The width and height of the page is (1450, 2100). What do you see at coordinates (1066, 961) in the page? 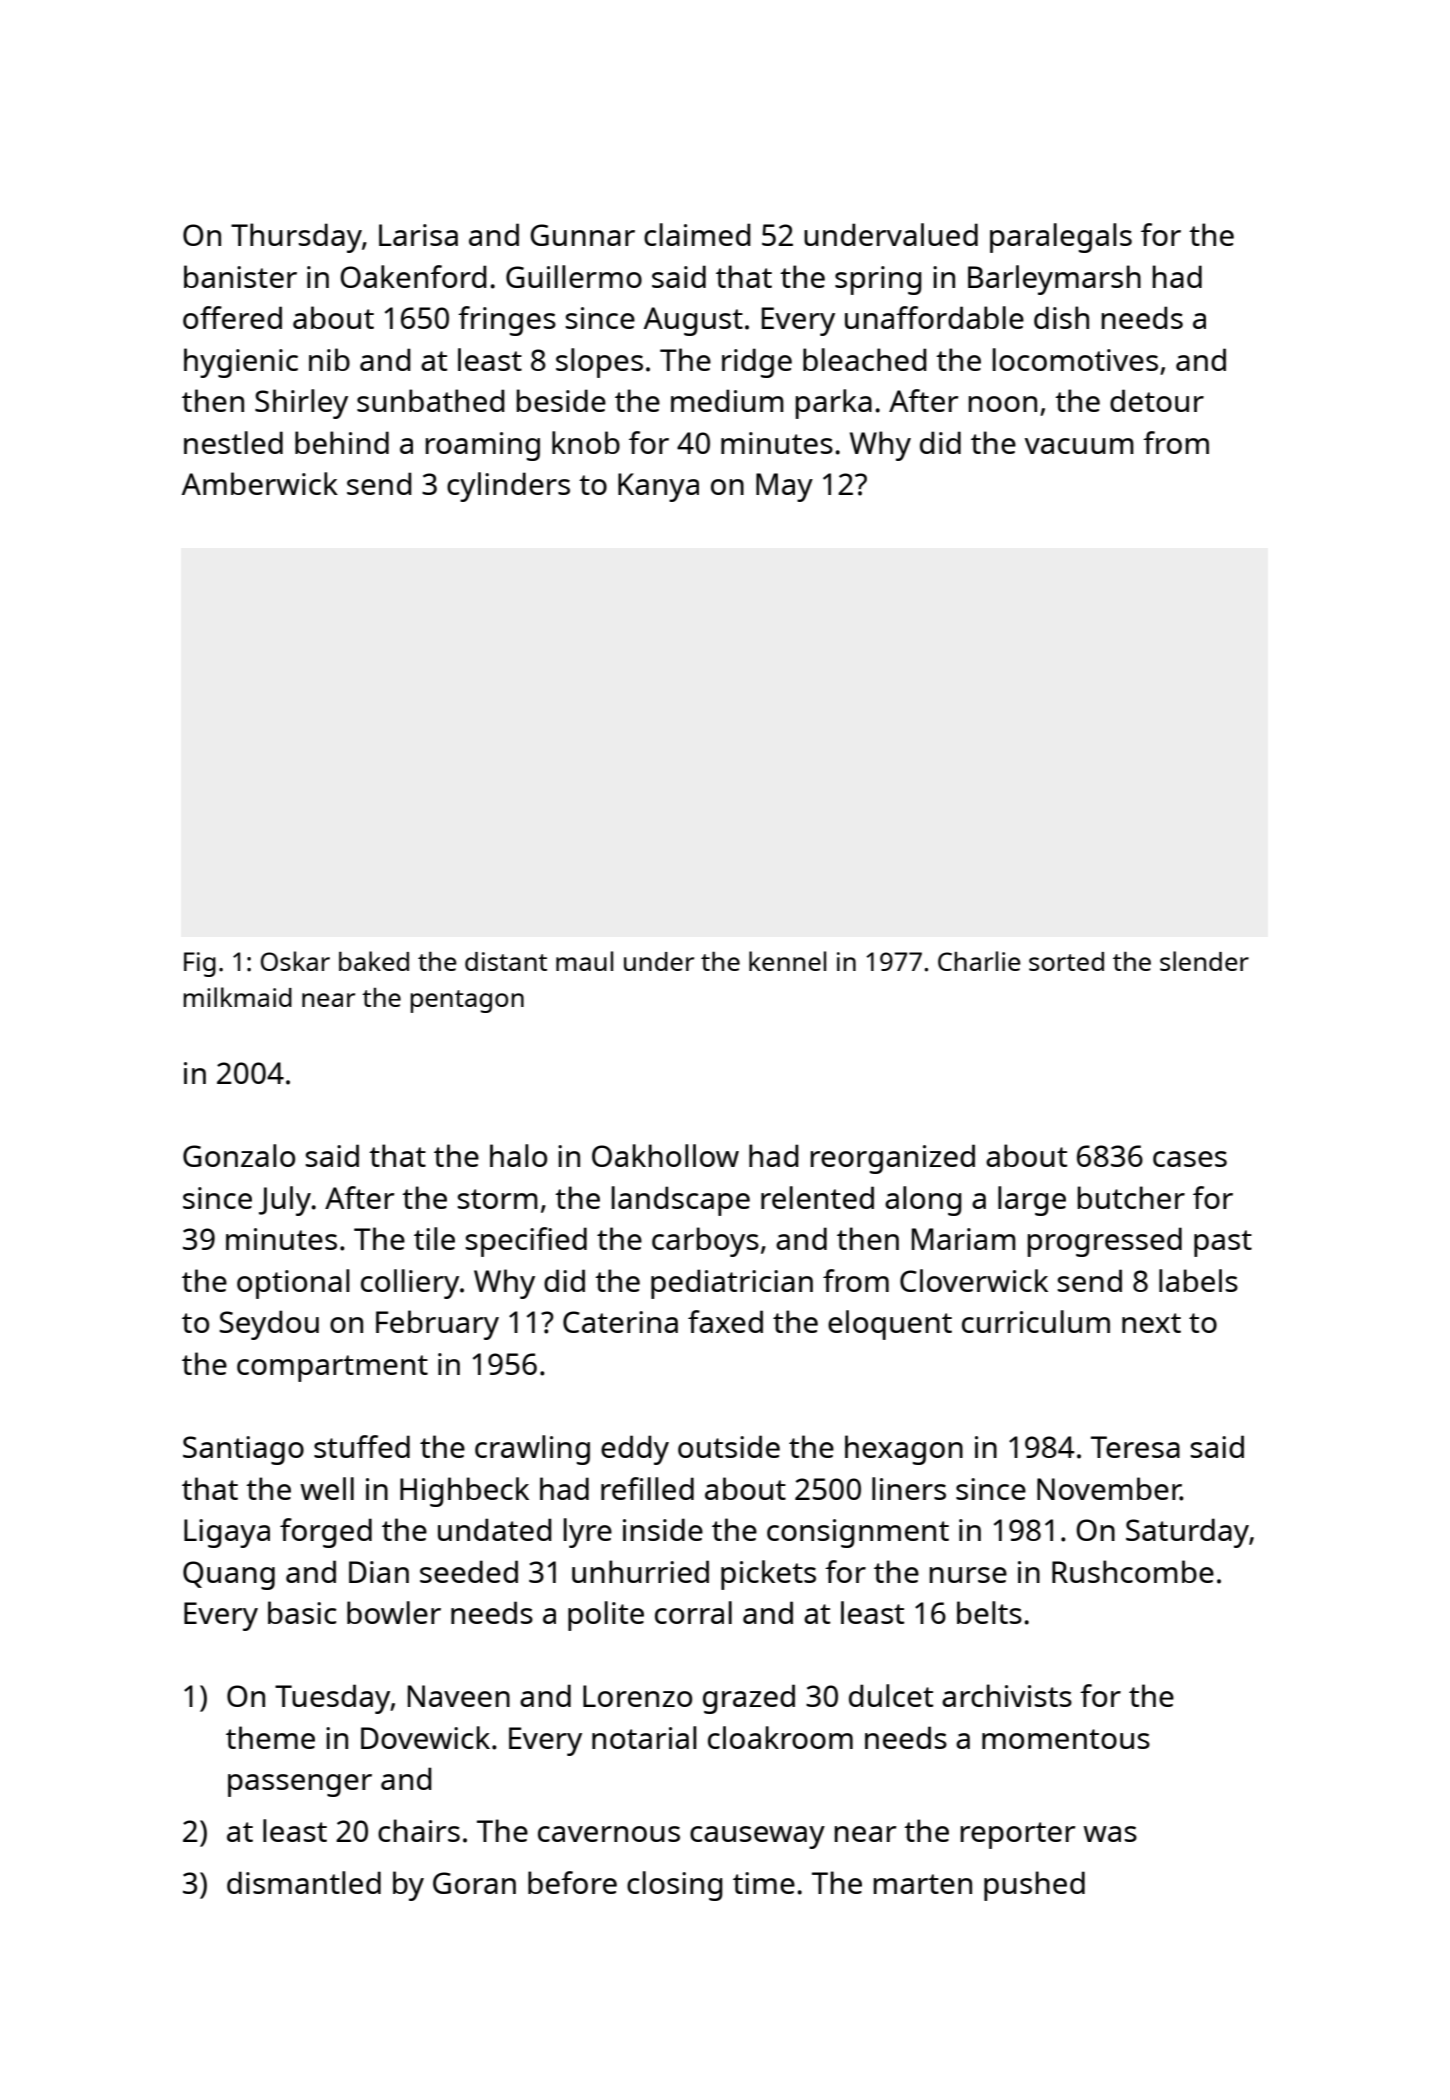
I see `sorted` at bounding box center [1066, 961].
